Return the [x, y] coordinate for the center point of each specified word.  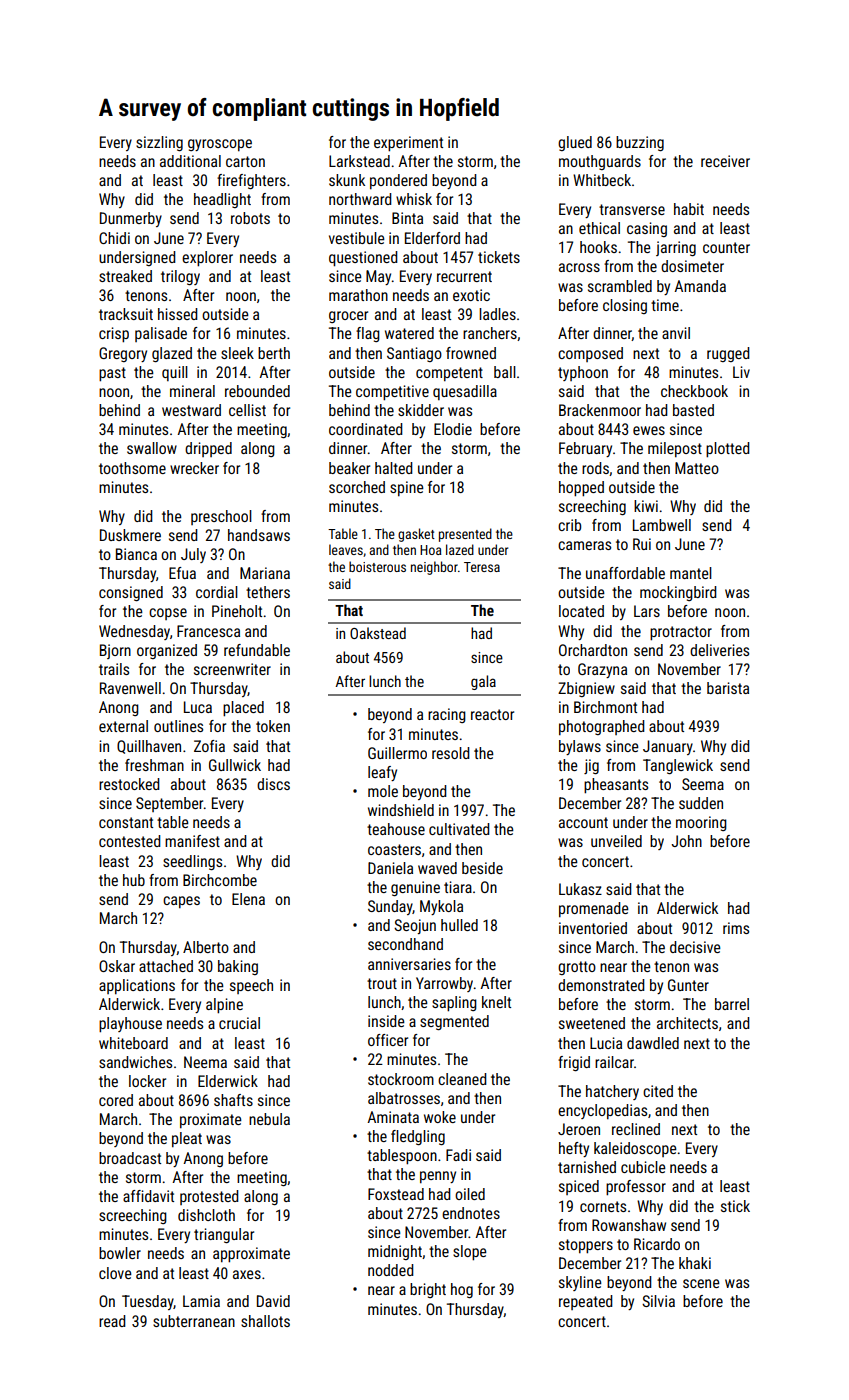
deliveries [719, 650]
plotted [728, 450]
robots [250, 218]
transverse [632, 209]
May [378, 277]
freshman [154, 765]
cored [116, 1100]
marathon [358, 295]
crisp [114, 335]
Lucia [606, 1043]
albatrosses [404, 1098]
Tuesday [148, 1302]
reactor [492, 714]
